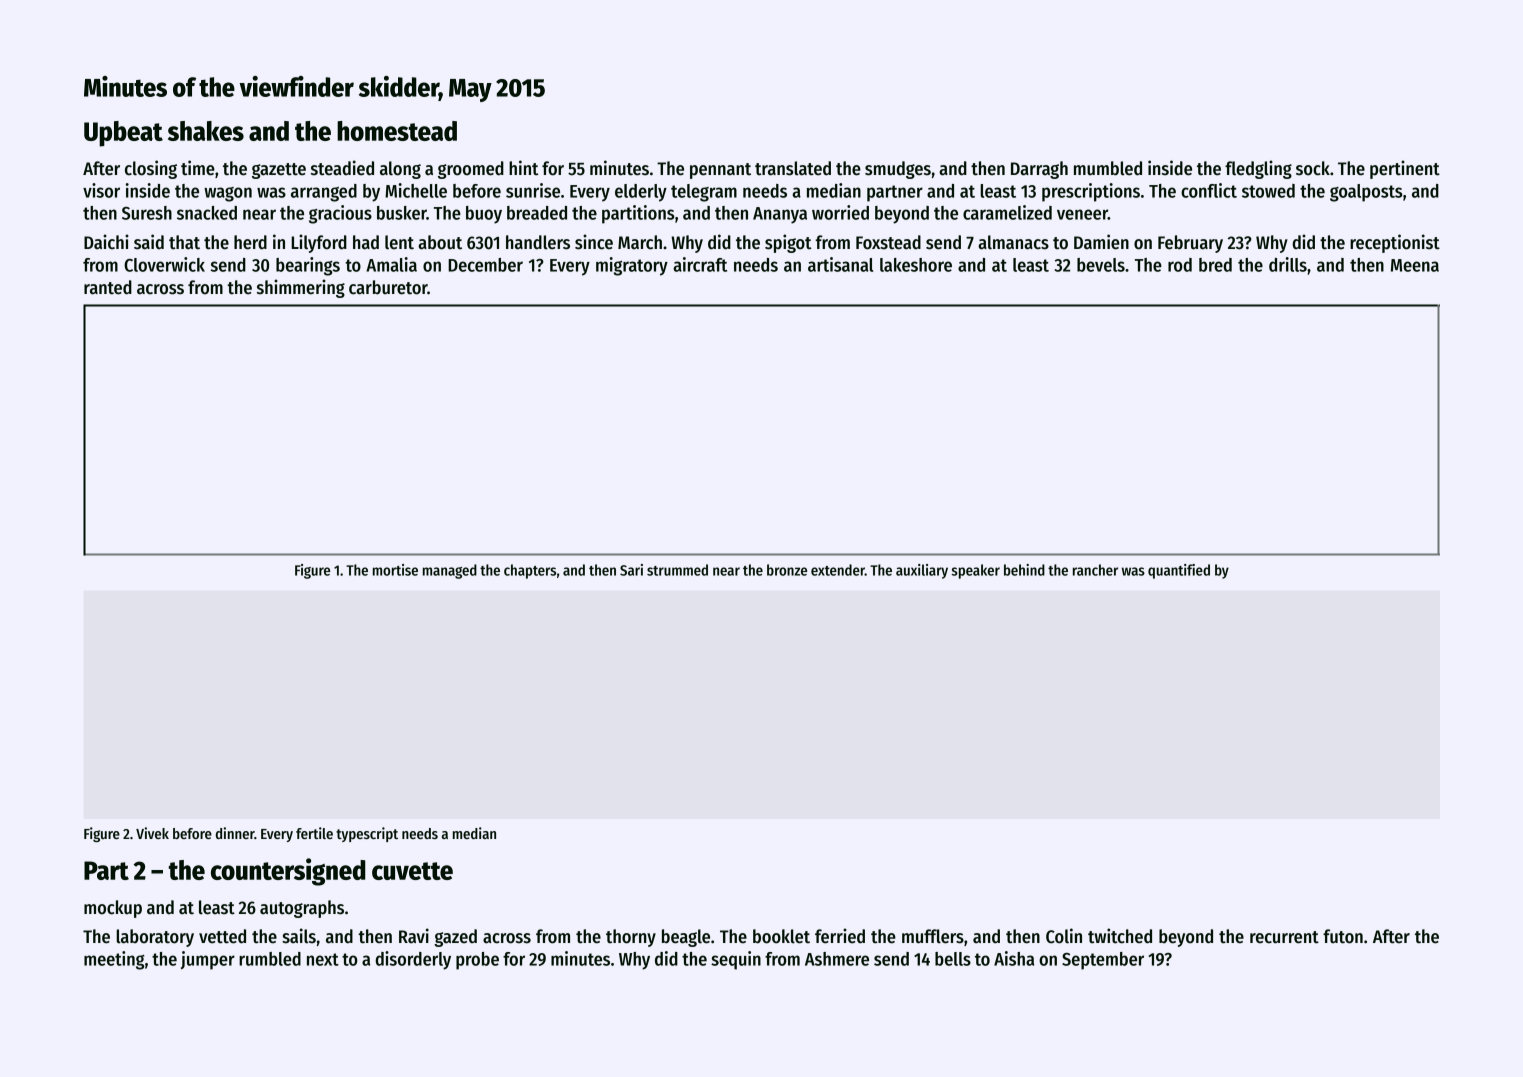  Describe the element at coordinates (787, 570) in the screenshot. I see `bronze` at that location.
